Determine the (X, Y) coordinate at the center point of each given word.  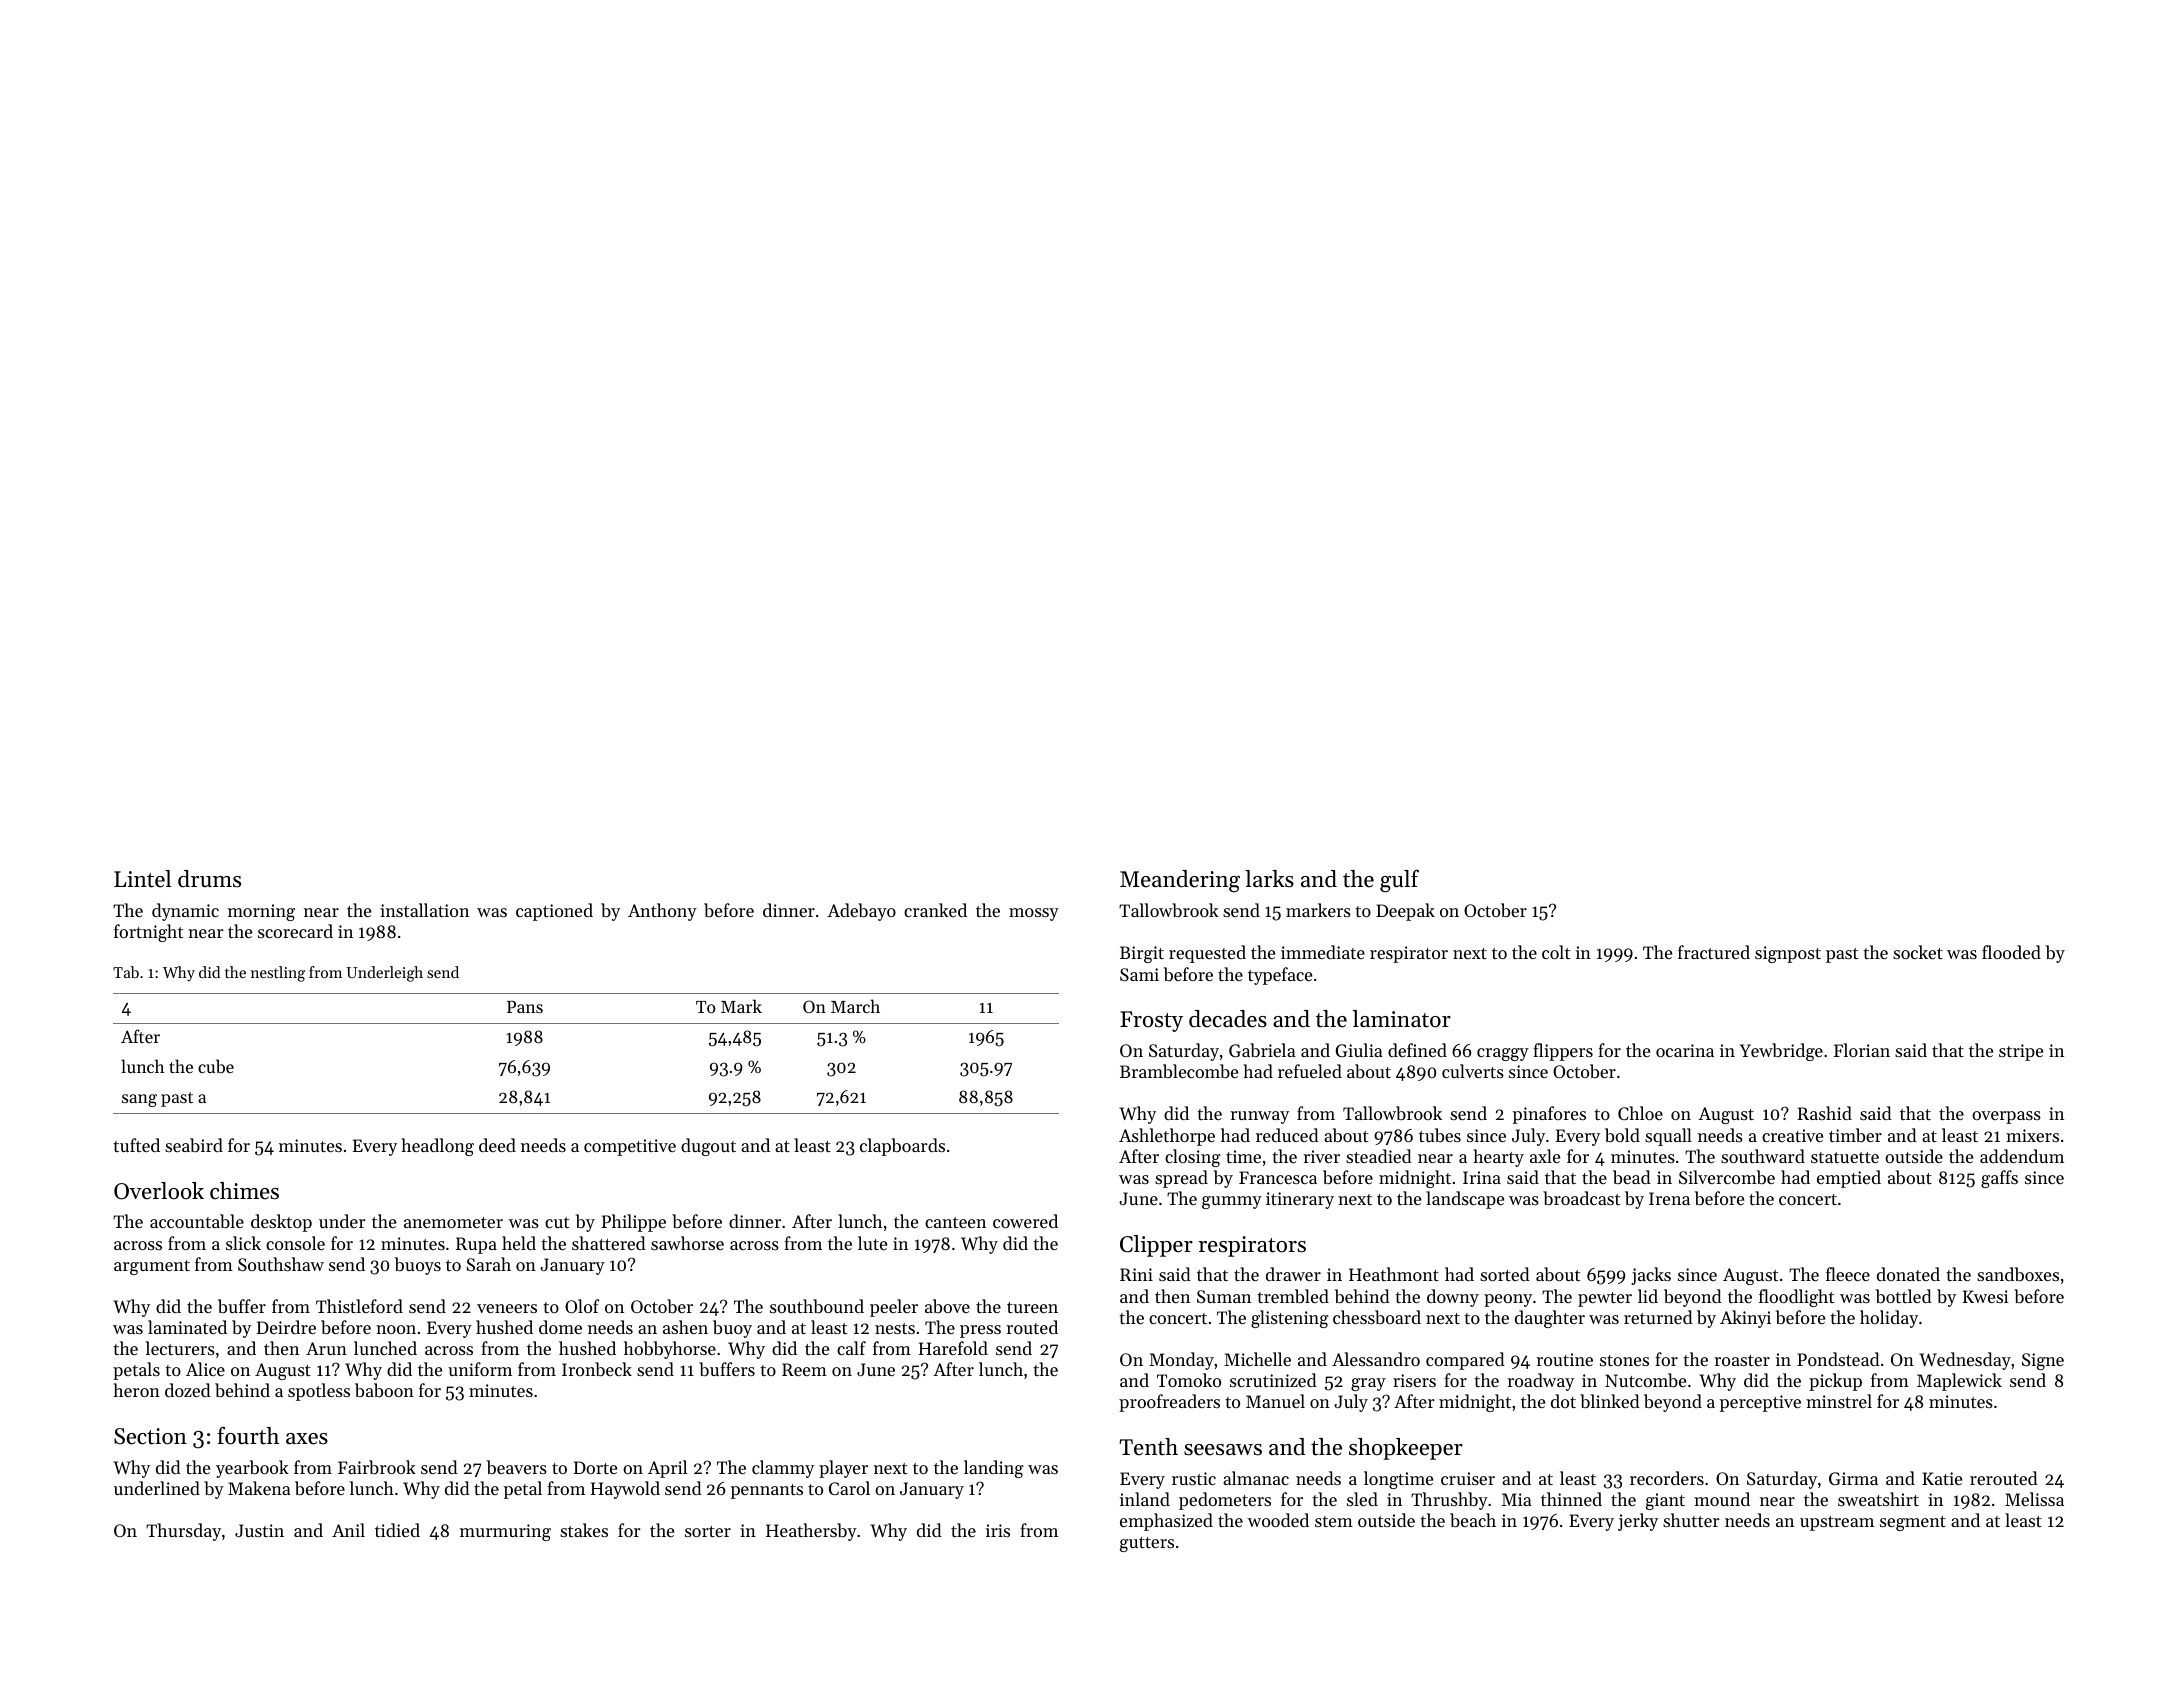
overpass (2006, 1117)
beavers (517, 1467)
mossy (1034, 914)
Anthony (662, 912)
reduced (1287, 1135)
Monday (1181, 1361)
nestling (278, 974)
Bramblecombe (1179, 1071)
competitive (630, 1147)
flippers (1563, 1052)
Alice (205, 1369)
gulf (1399, 881)
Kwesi (1985, 1296)
